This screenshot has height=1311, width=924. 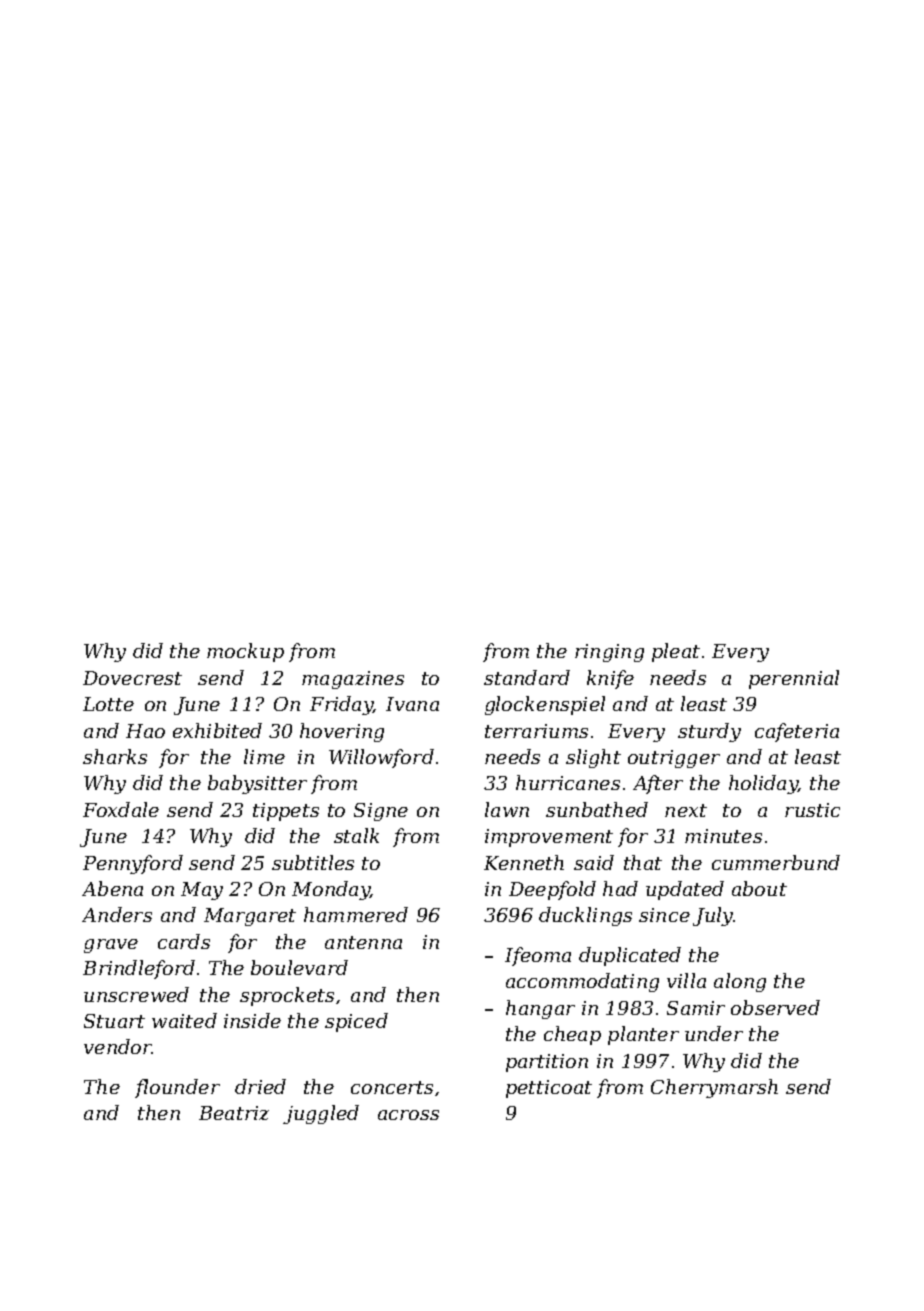 What do you see at coordinates (252, 1020) in the screenshot?
I see `inside` at bounding box center [252, 1020].
